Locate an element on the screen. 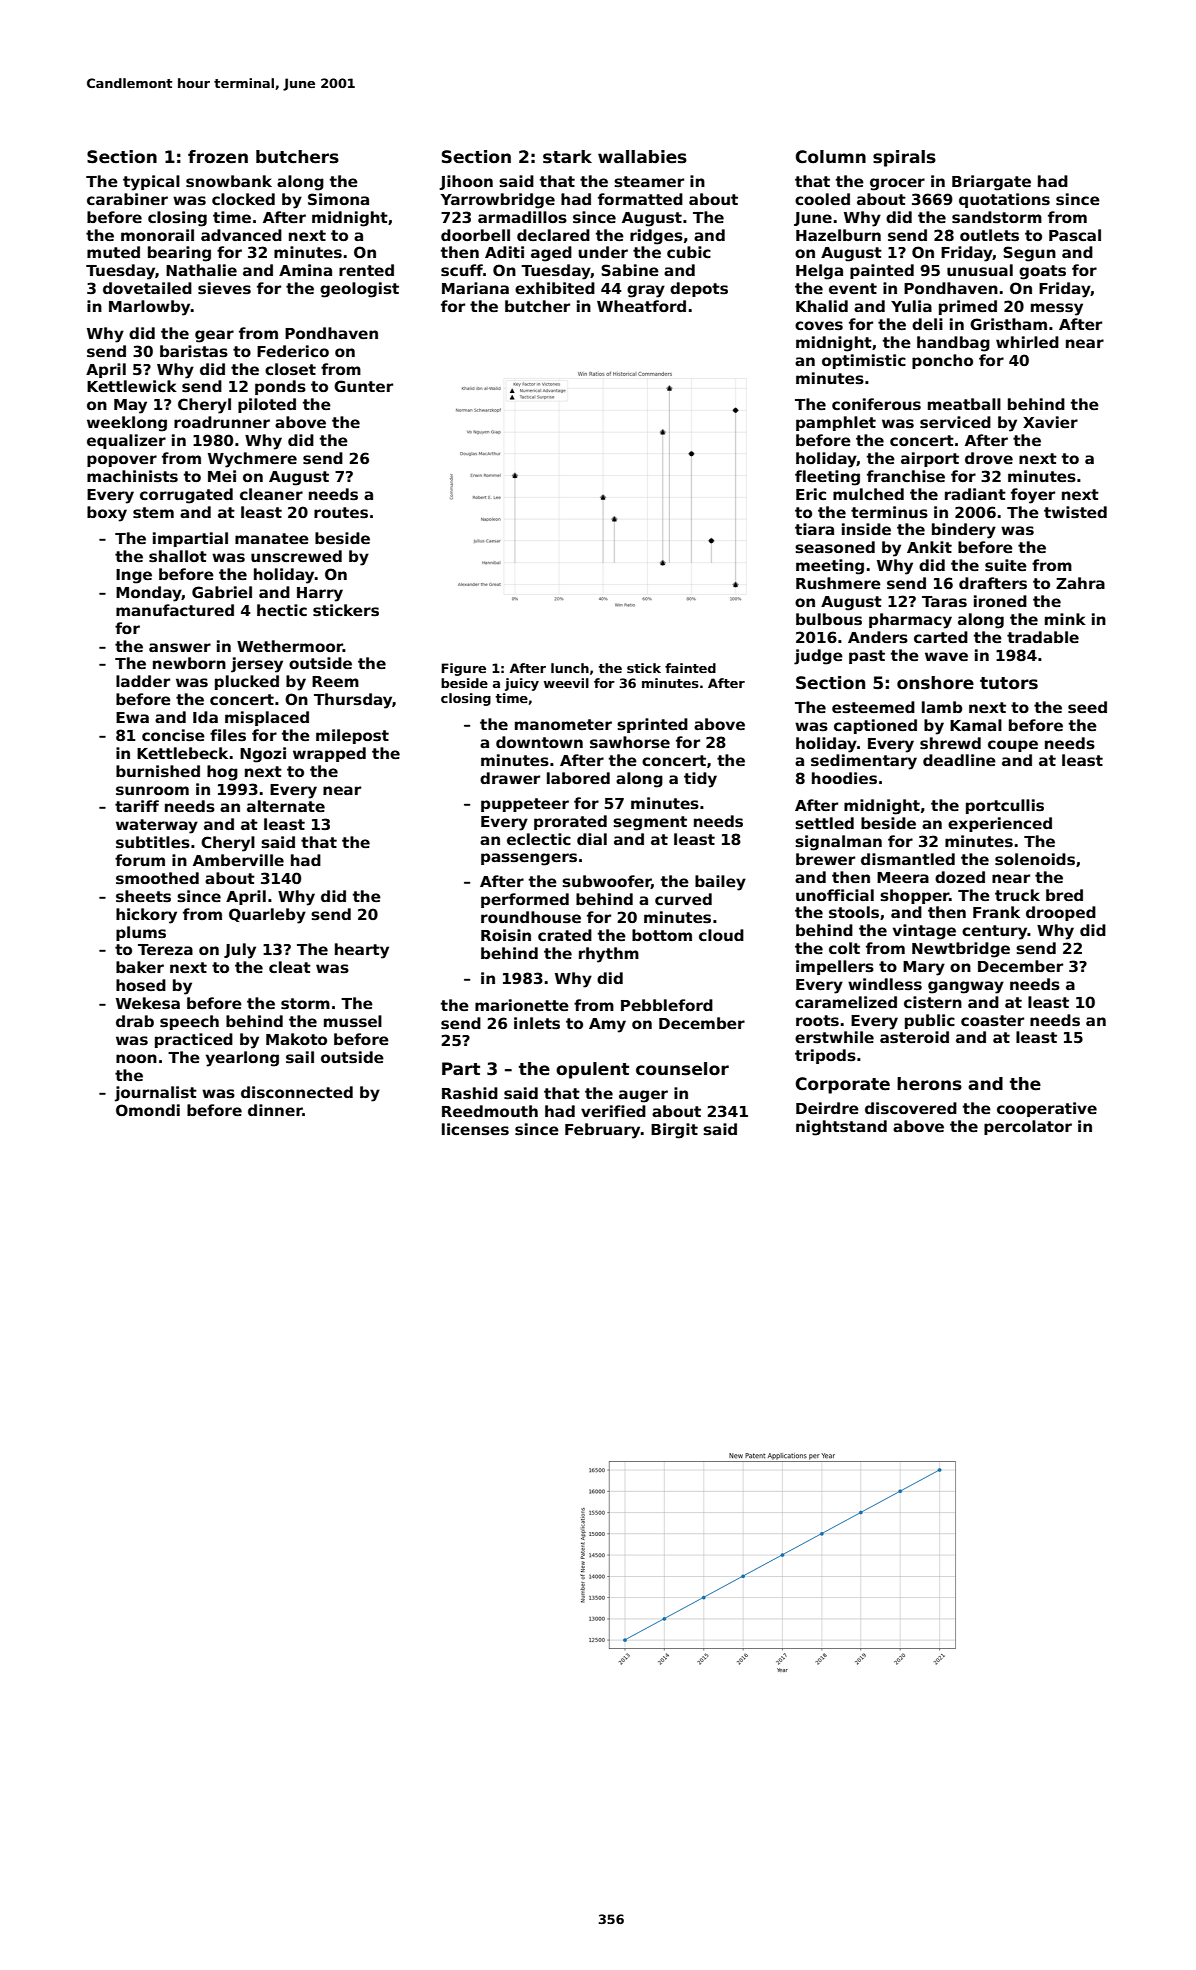 This screenshot has height=1970, width=1196. Briargate is located at coordinates (991, 183).
